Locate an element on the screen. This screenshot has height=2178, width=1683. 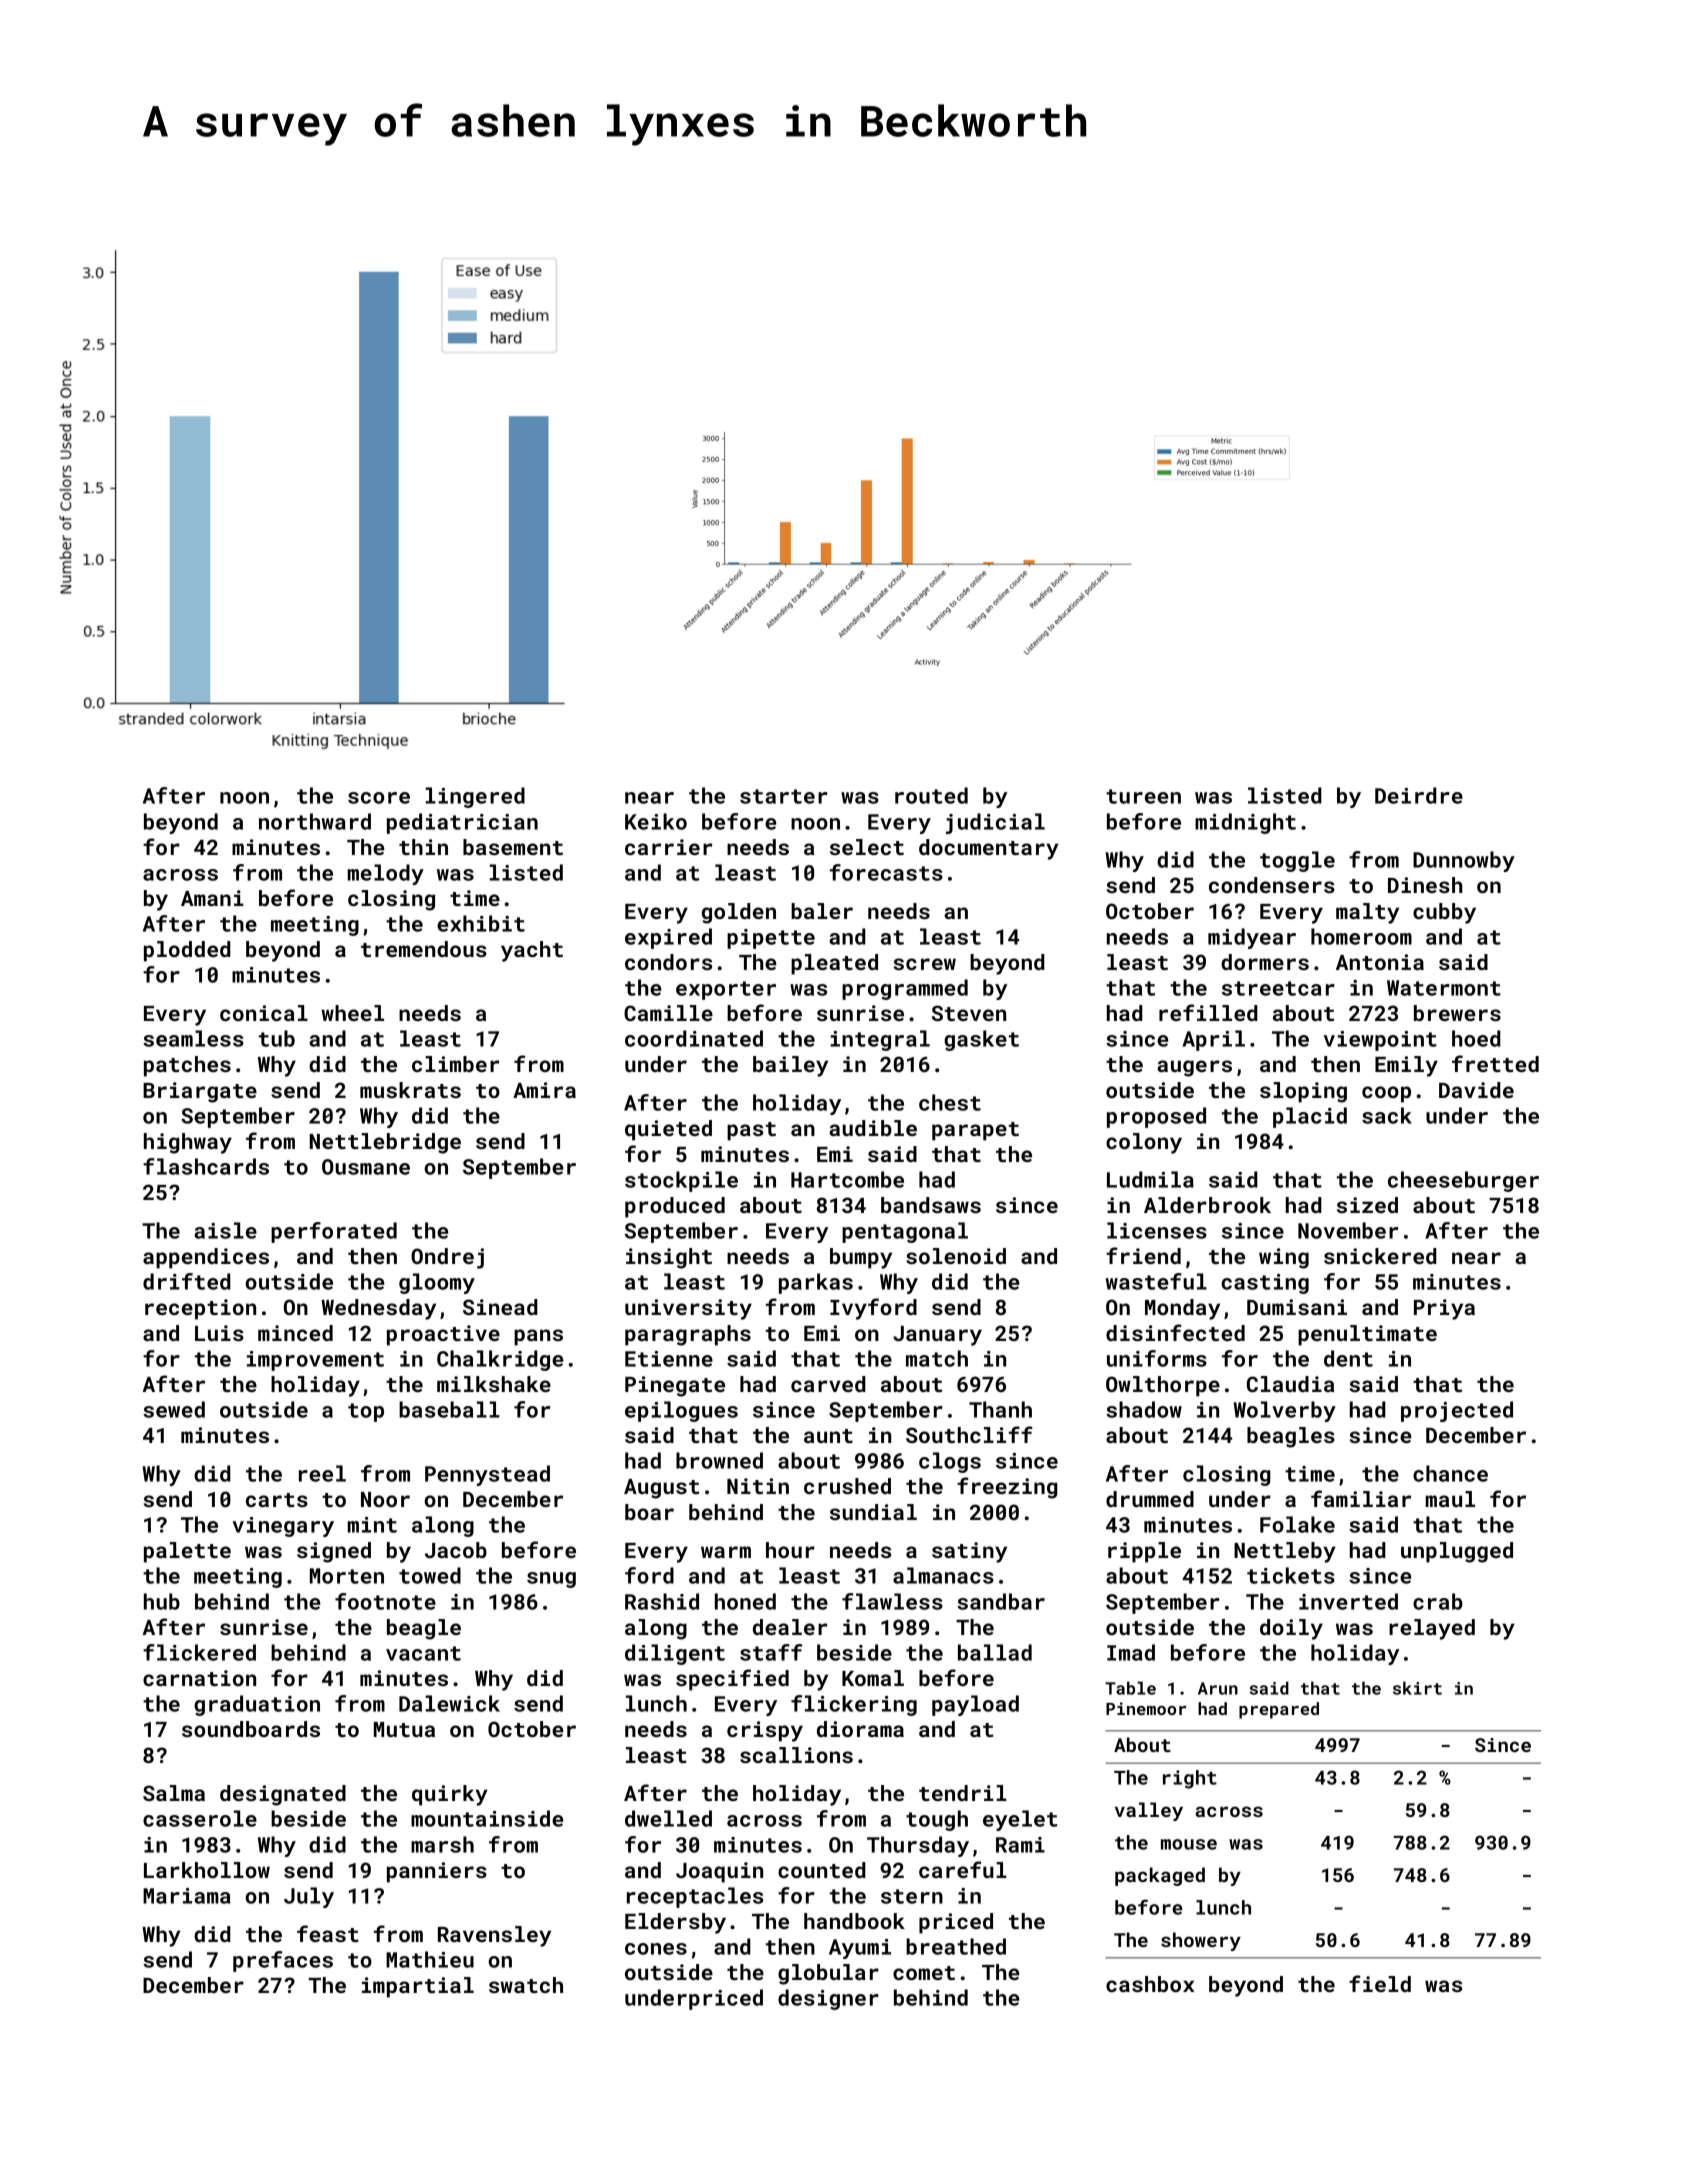
impartial is located at coordinates (418, 1987).
